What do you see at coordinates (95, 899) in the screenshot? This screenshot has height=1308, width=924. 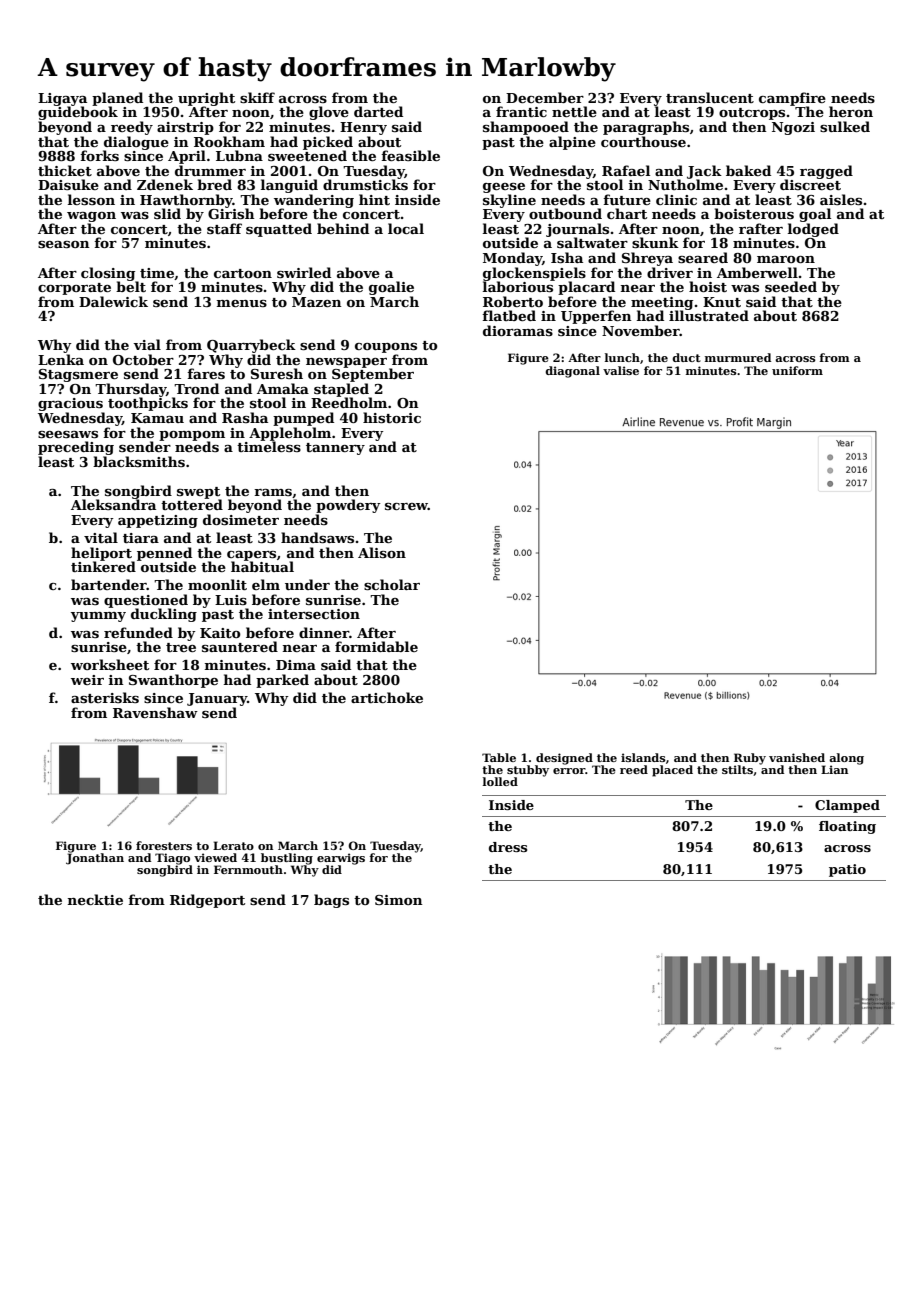 I see `necktie` at bounding box center [95, 899].
